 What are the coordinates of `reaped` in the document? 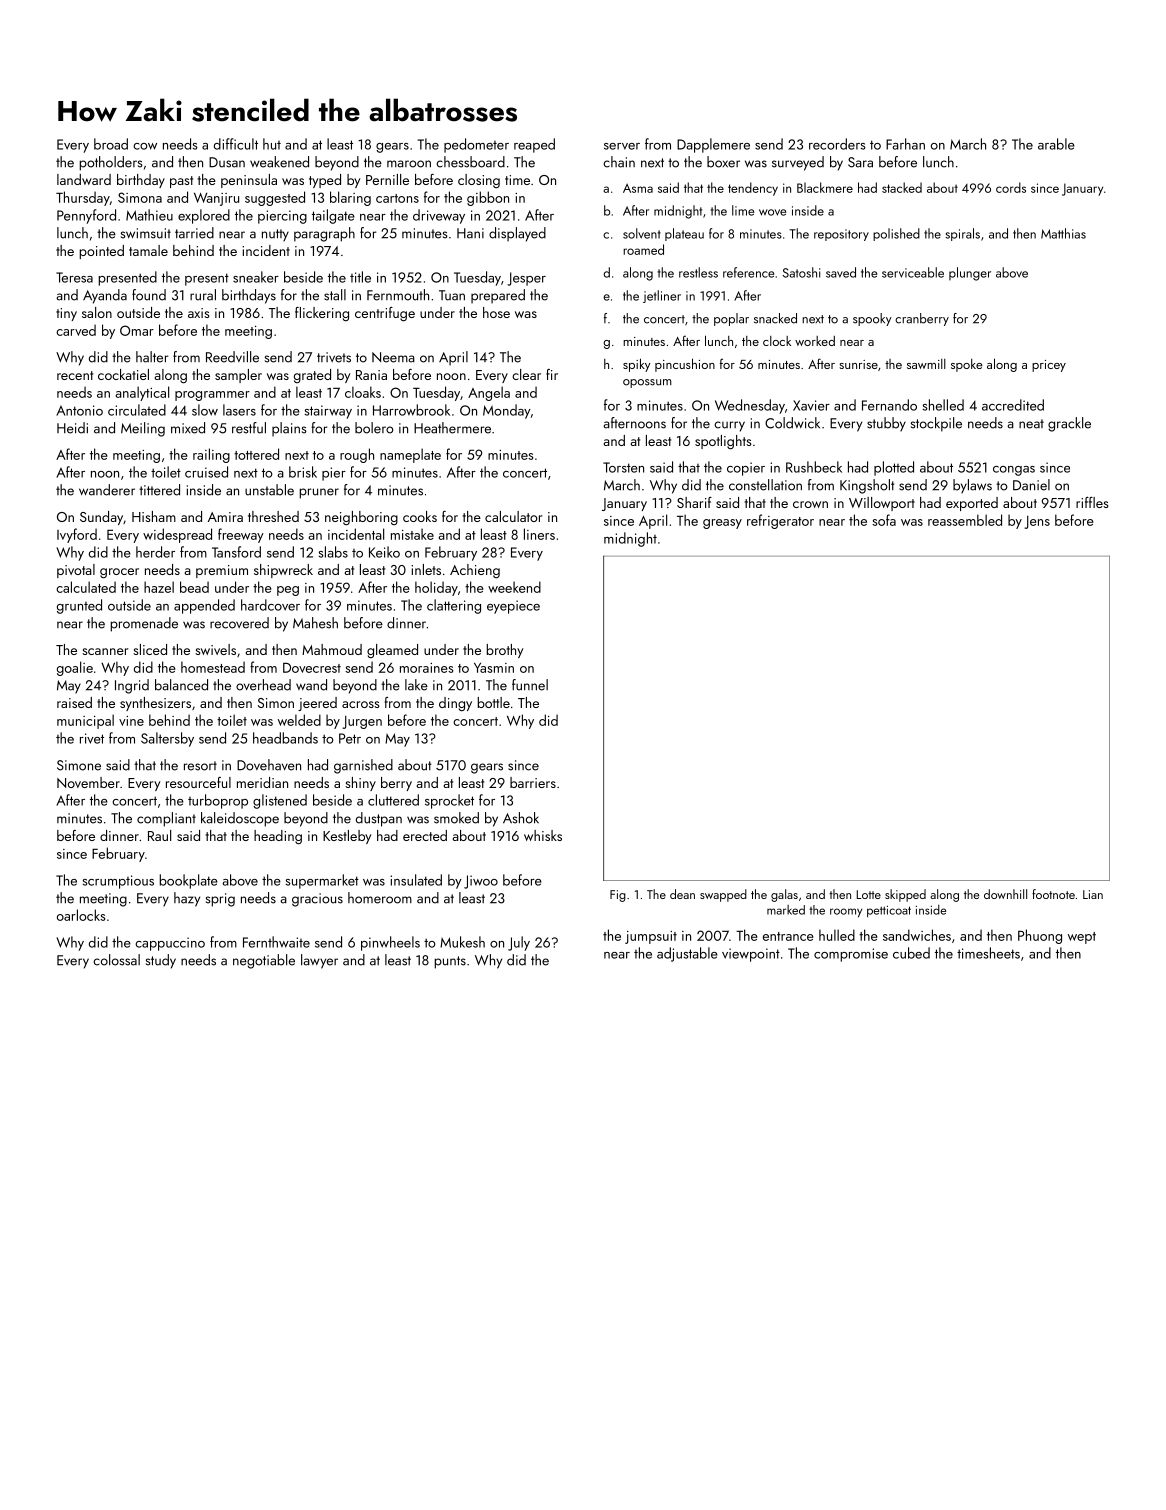 It's located at (534, 145).
